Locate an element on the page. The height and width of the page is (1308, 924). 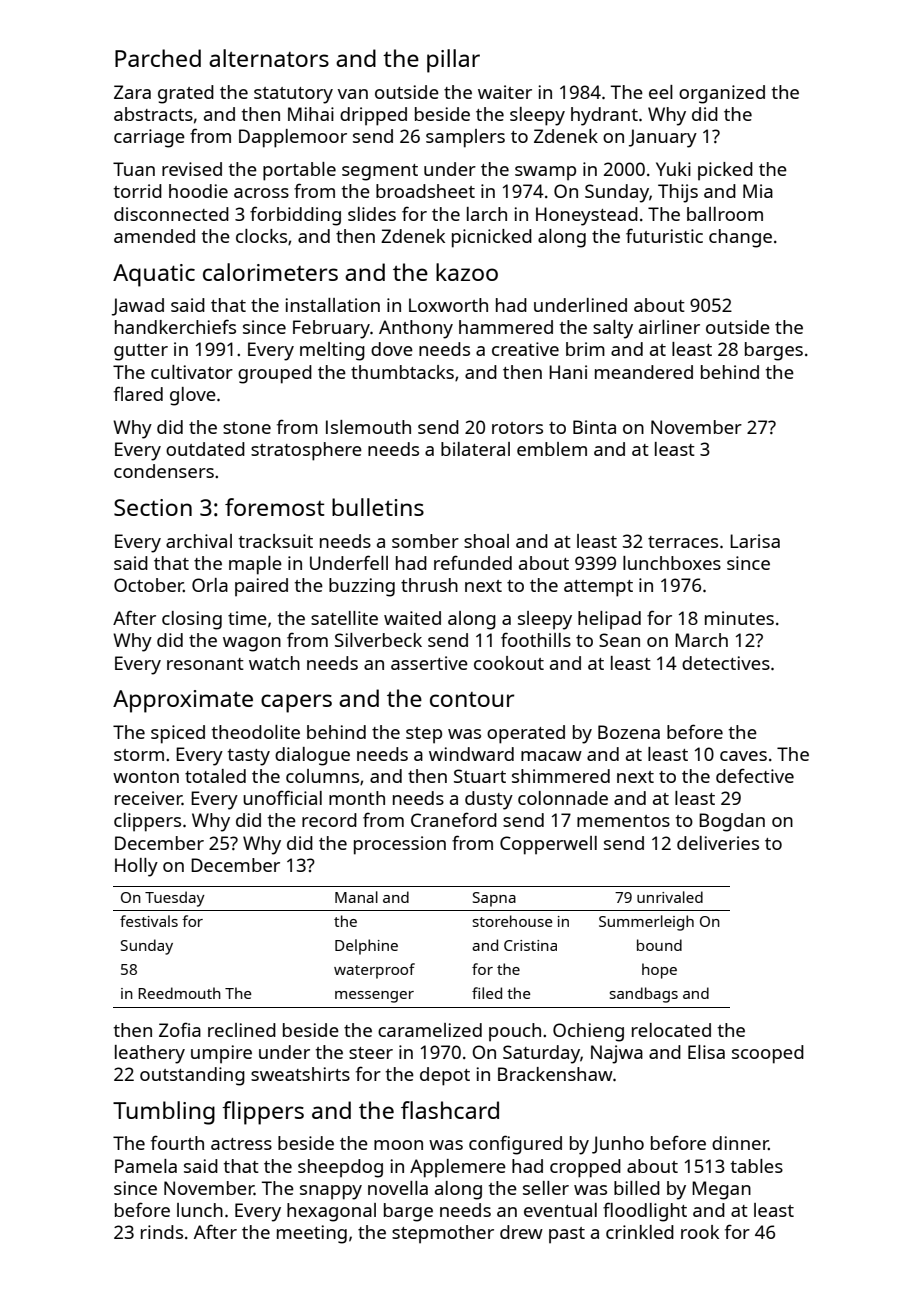
crinkled is located at coordinates (640, 1232).
